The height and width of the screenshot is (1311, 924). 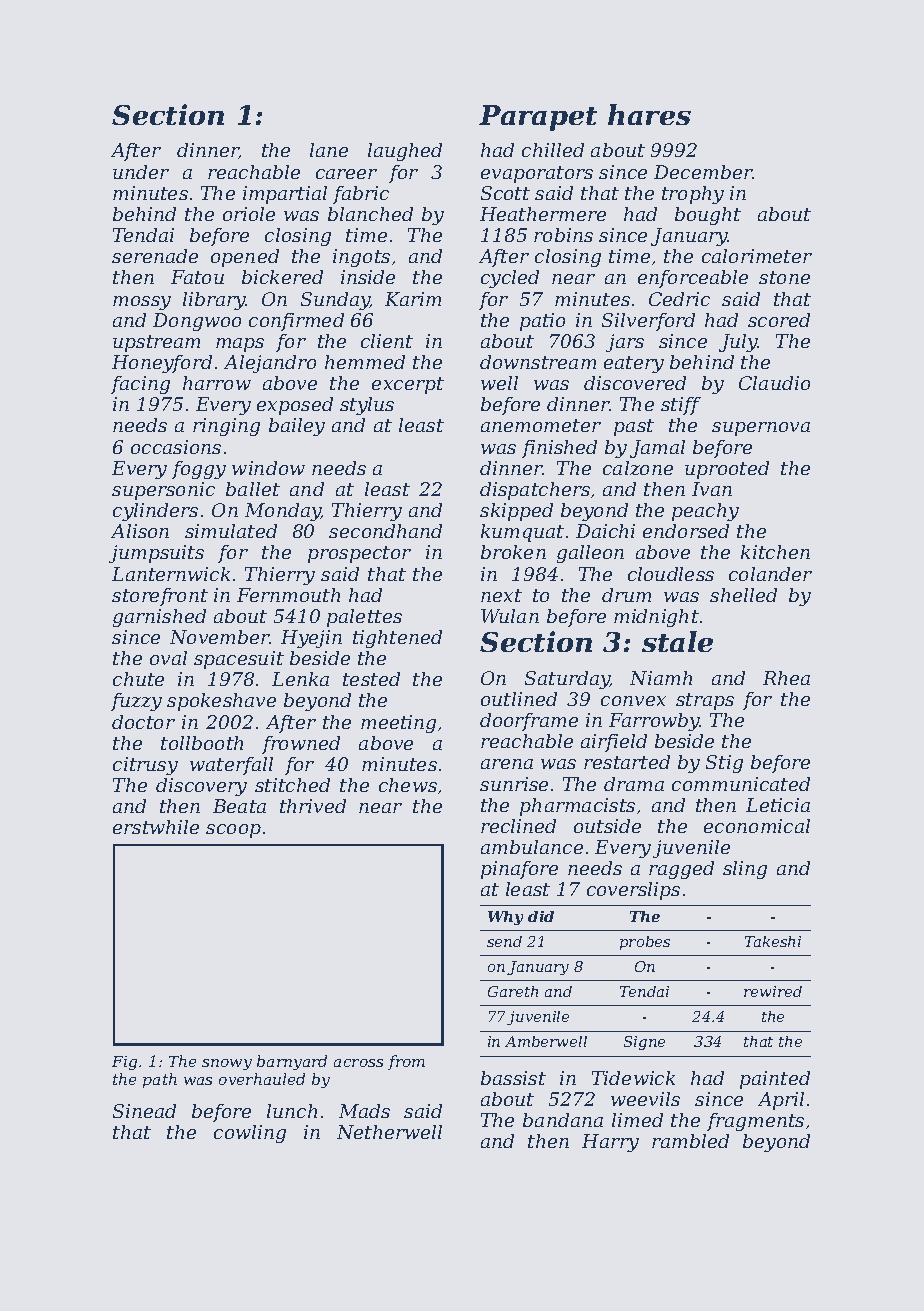 I want to click on fabric, so click(x=361, y=195).
